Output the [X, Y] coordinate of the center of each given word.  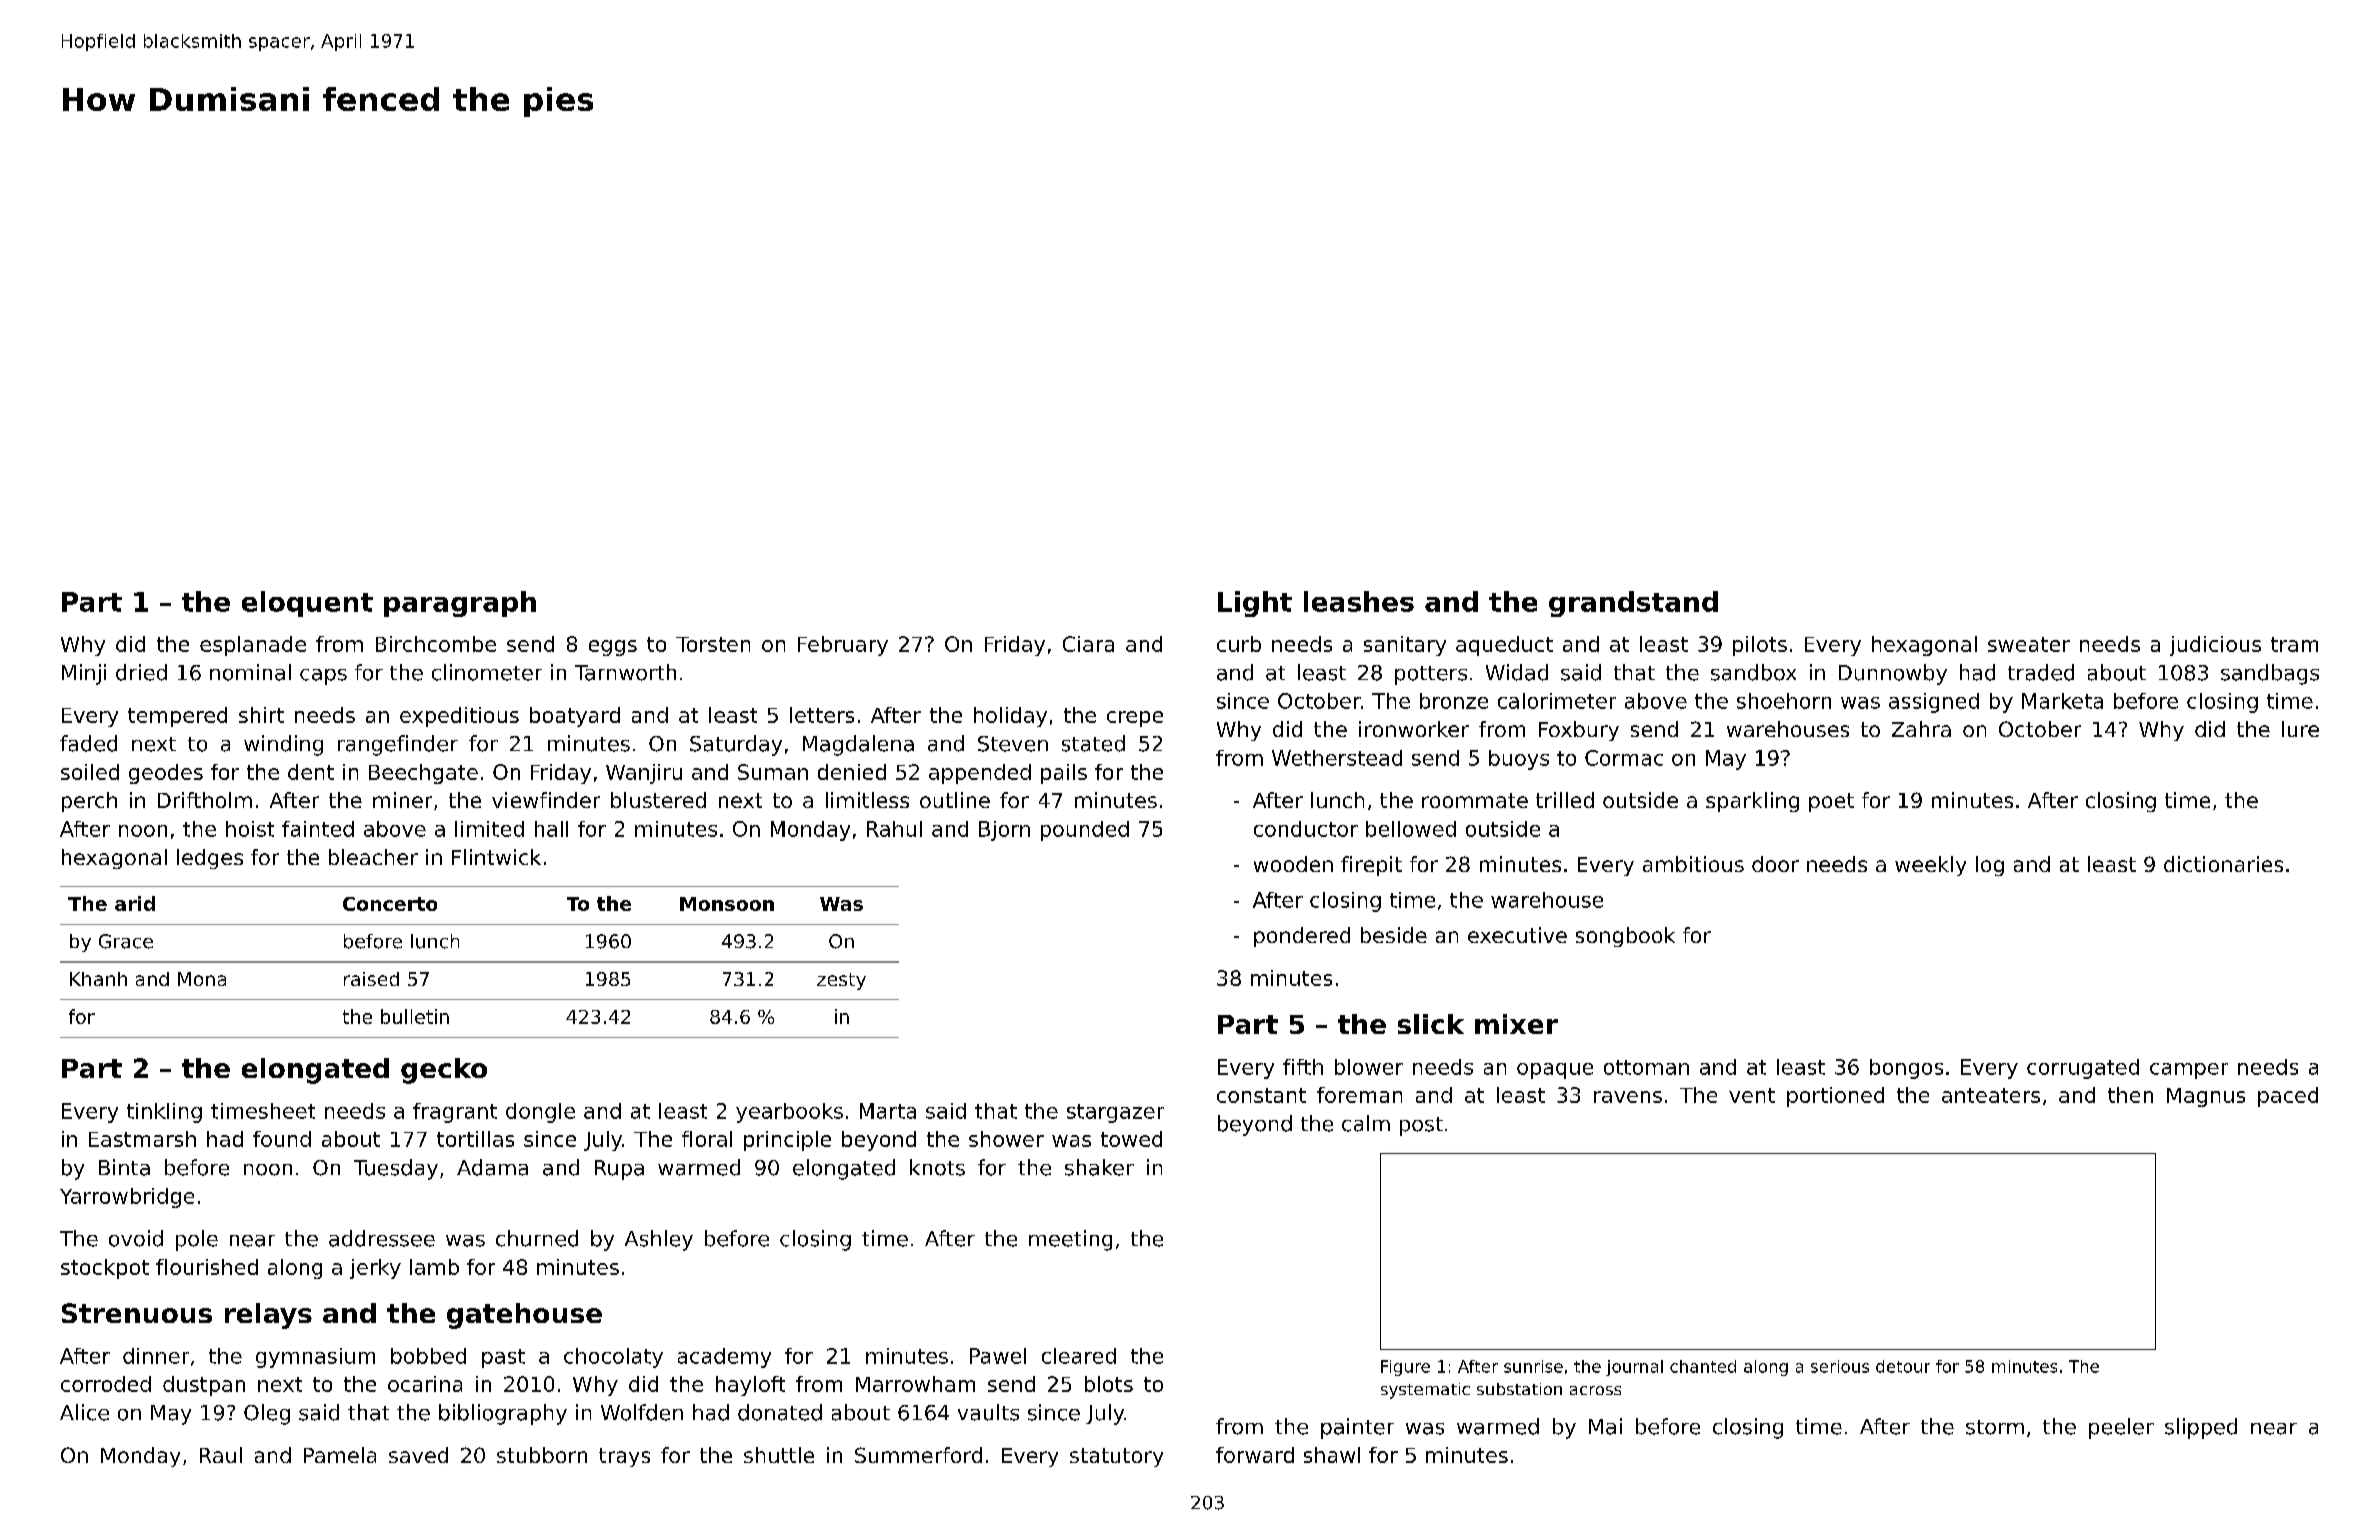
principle [787, 1141]
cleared [1079, 1356]
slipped [2201, 1428]
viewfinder [546, 800]
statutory [1116, 1457]
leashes [1359, 601]
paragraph [460, 604]
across [1595, 1390]
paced [2288, 1097]
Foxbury [1579, 731]
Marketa [2062, 701]
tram [2294, 644]
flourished [207, 1267]
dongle [540, 1113]
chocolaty [613, 1358]
